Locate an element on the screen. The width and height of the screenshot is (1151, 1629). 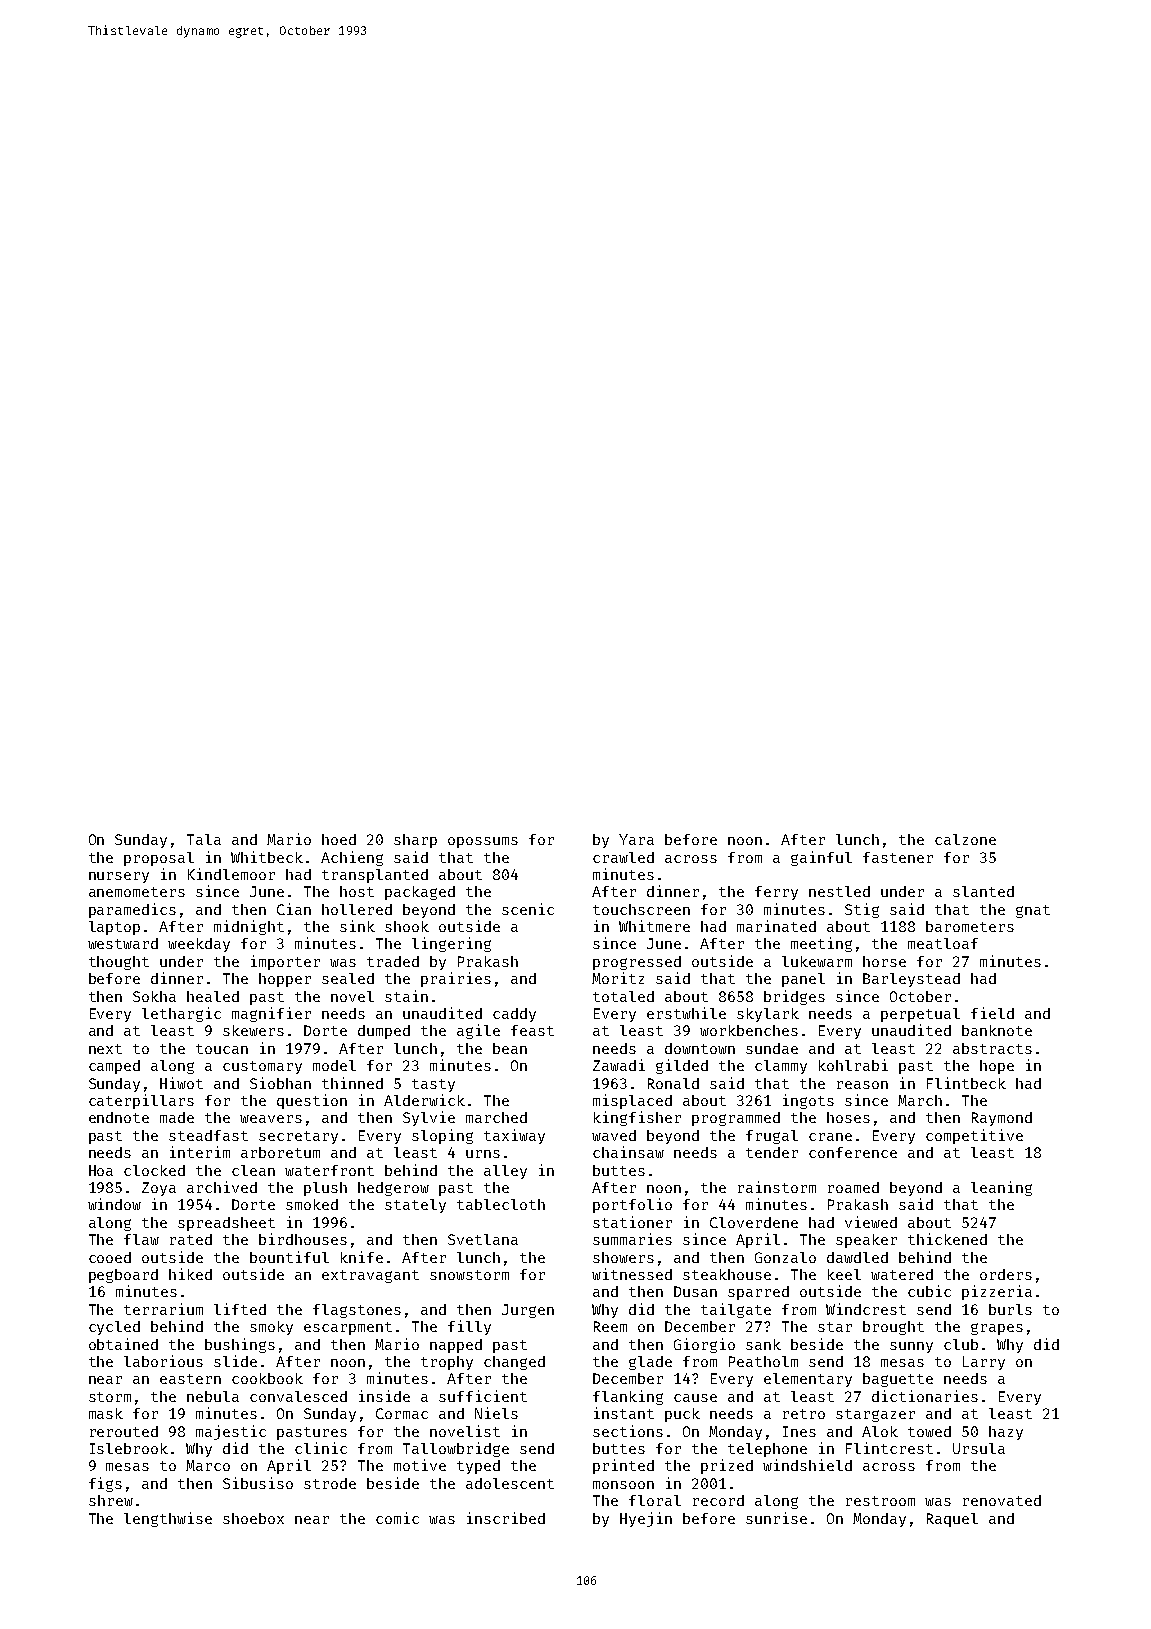
nestled is located at coordinates (839, 891).
